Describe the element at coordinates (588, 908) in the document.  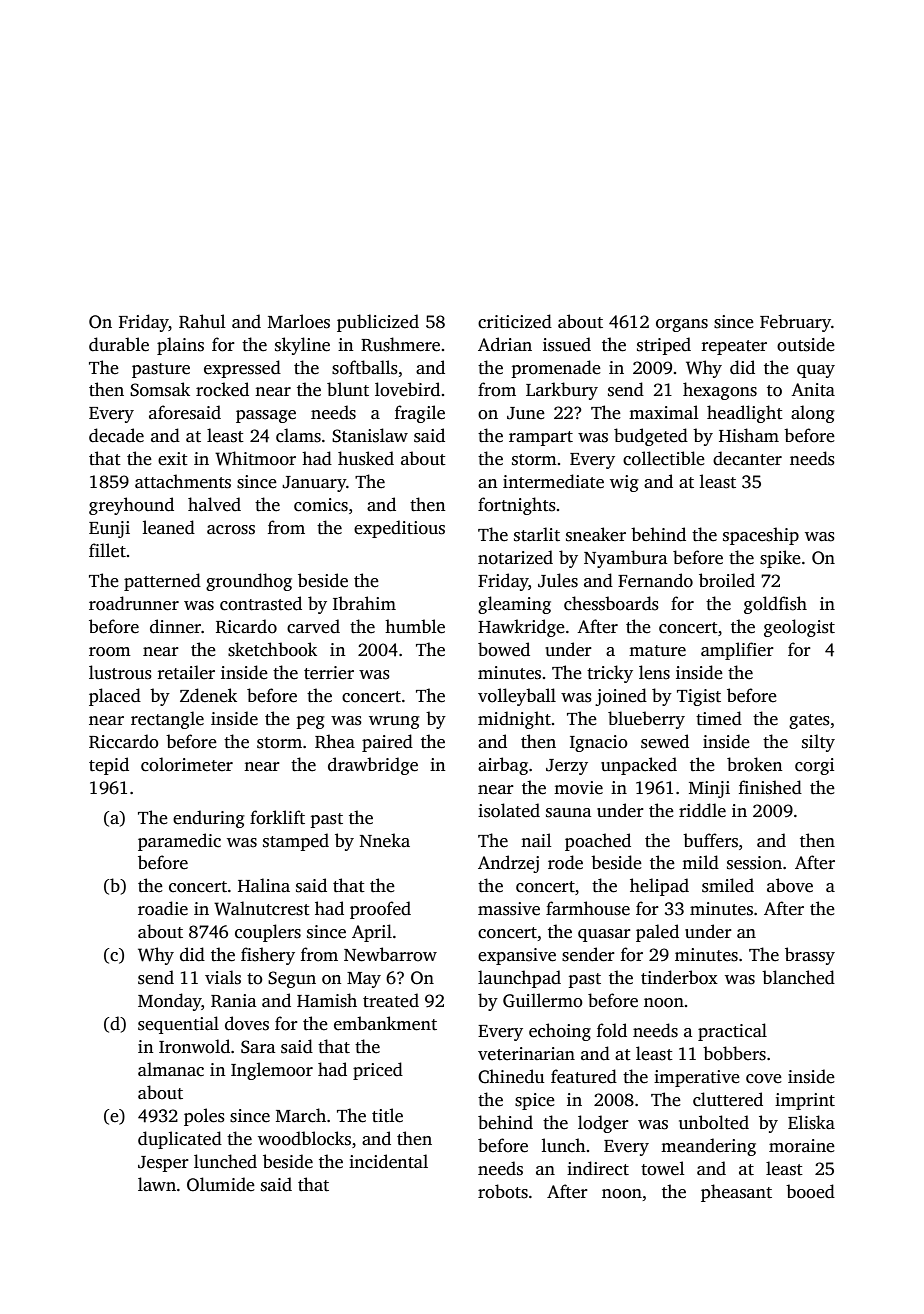
I see `farmhouse` at that location.
